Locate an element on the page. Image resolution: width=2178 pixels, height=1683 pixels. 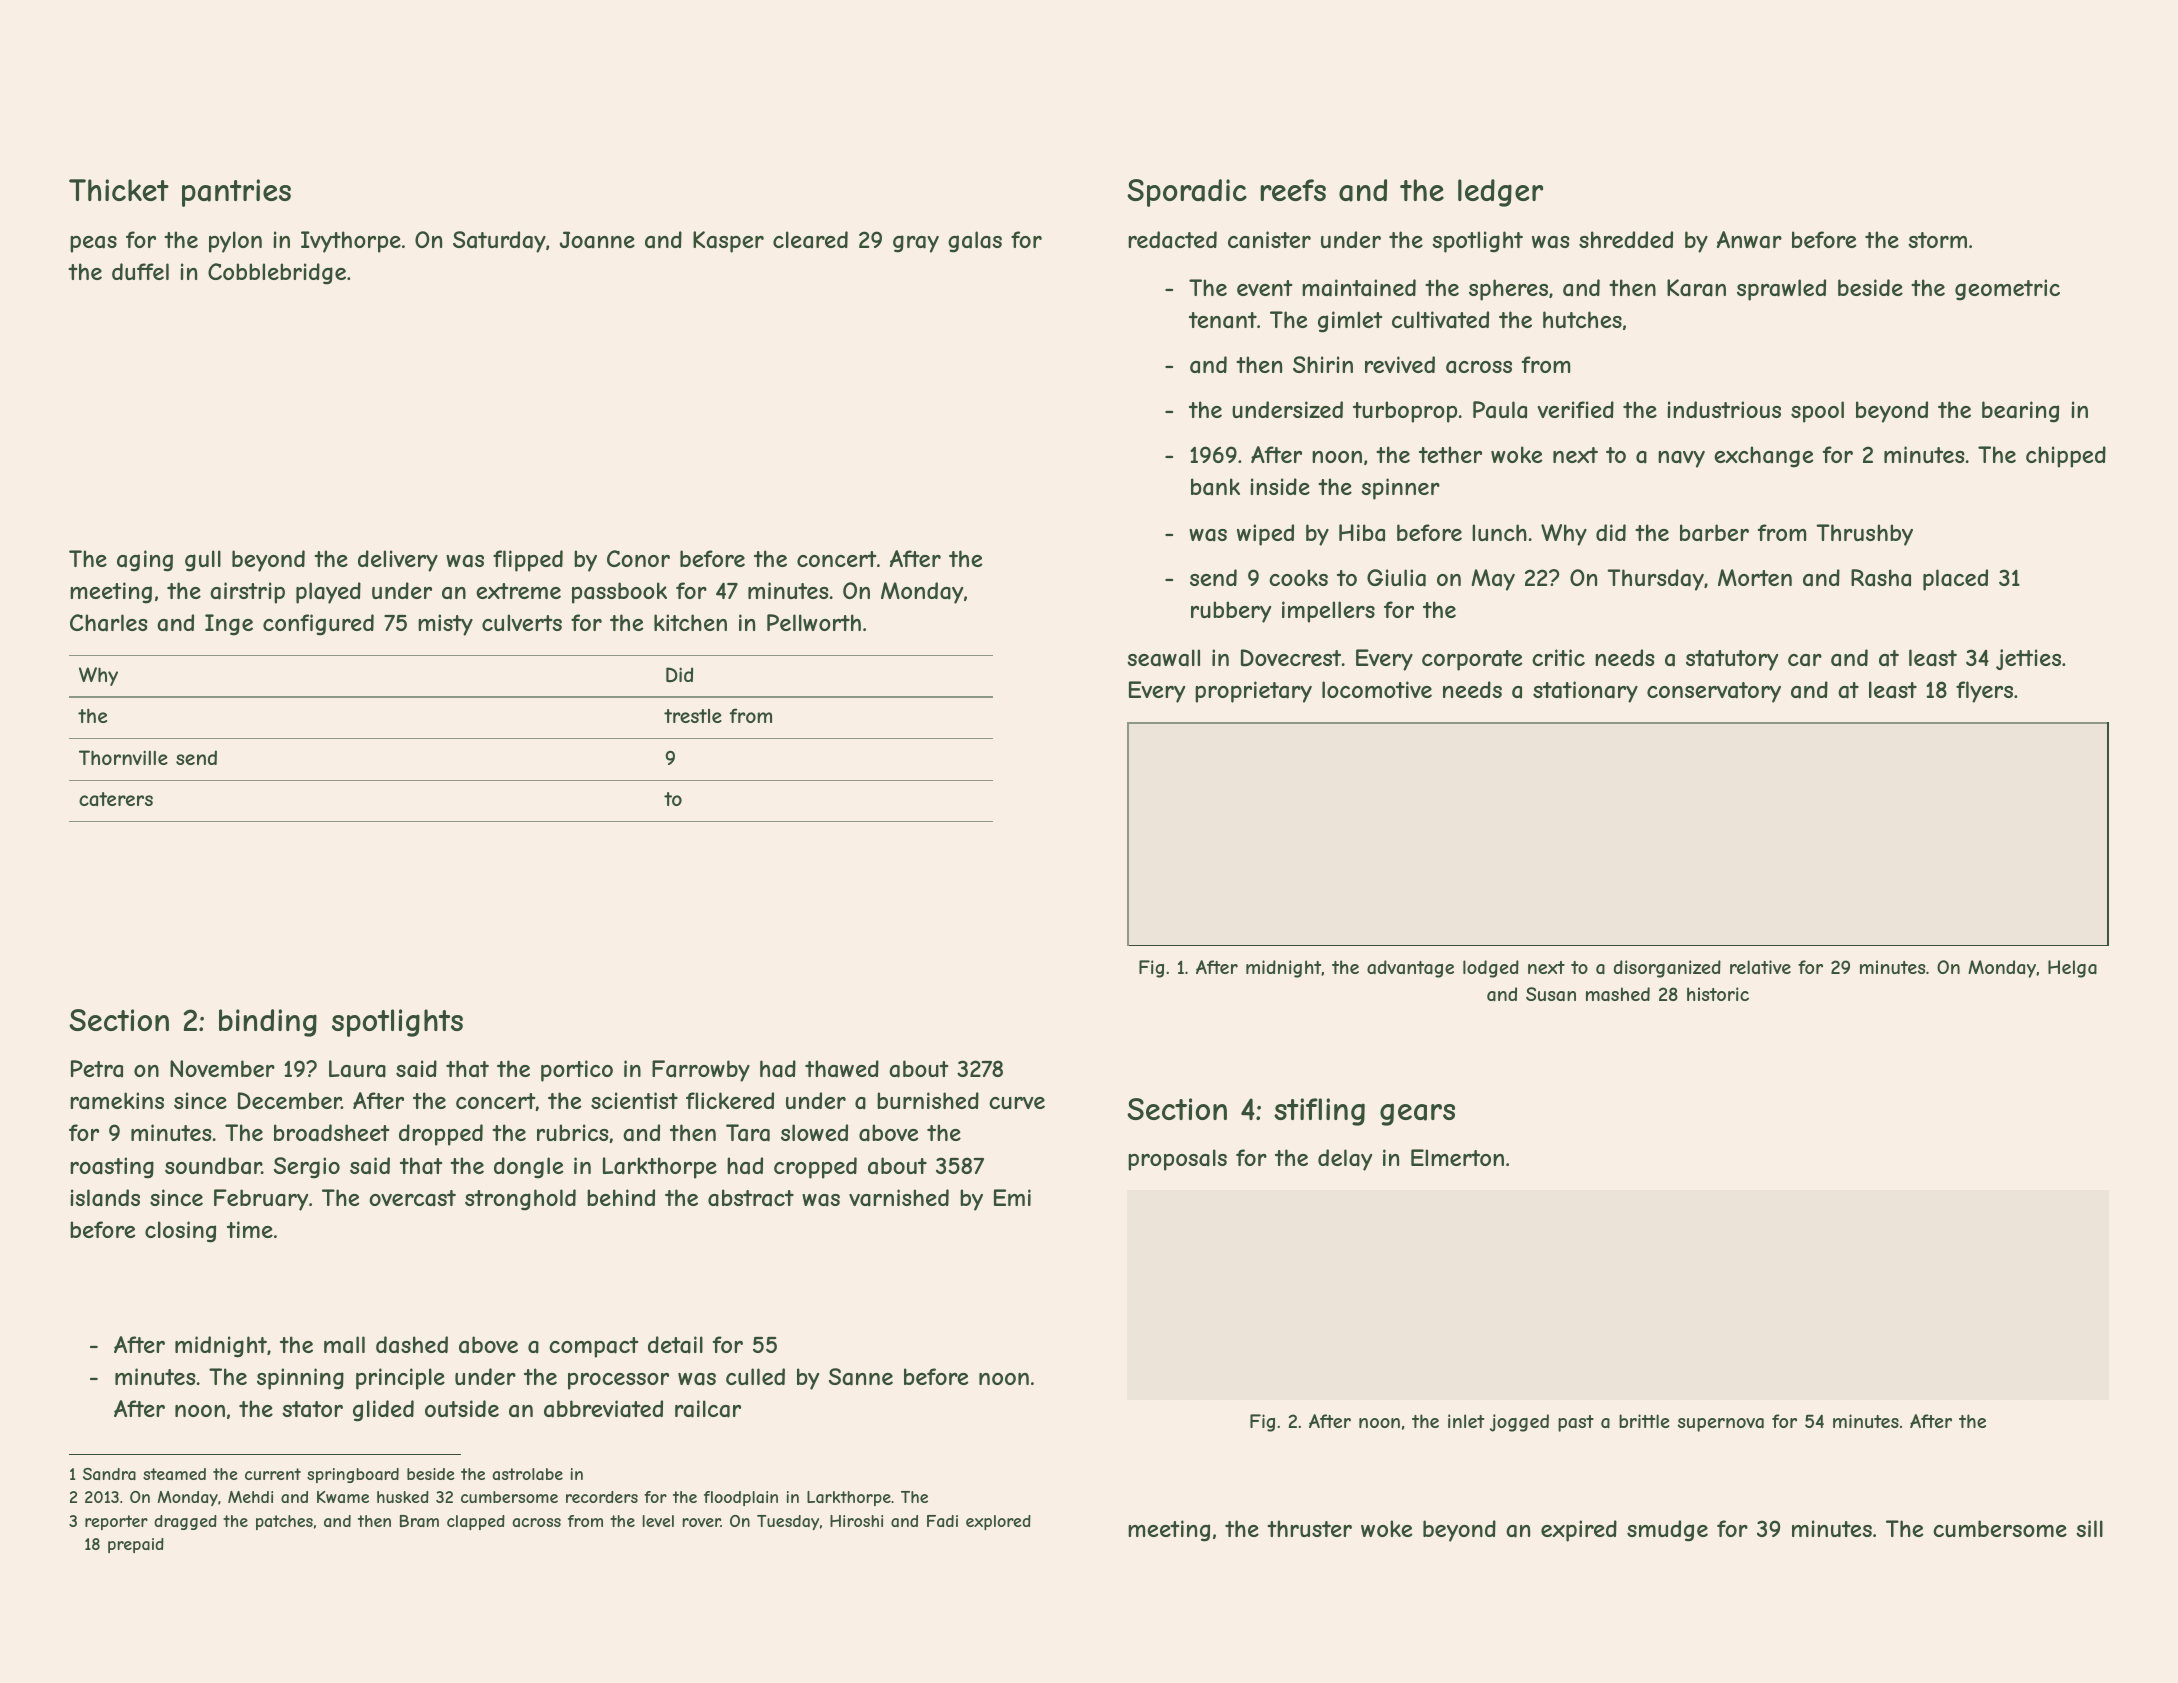
rubbery is located at coordinates (1231, 612).
